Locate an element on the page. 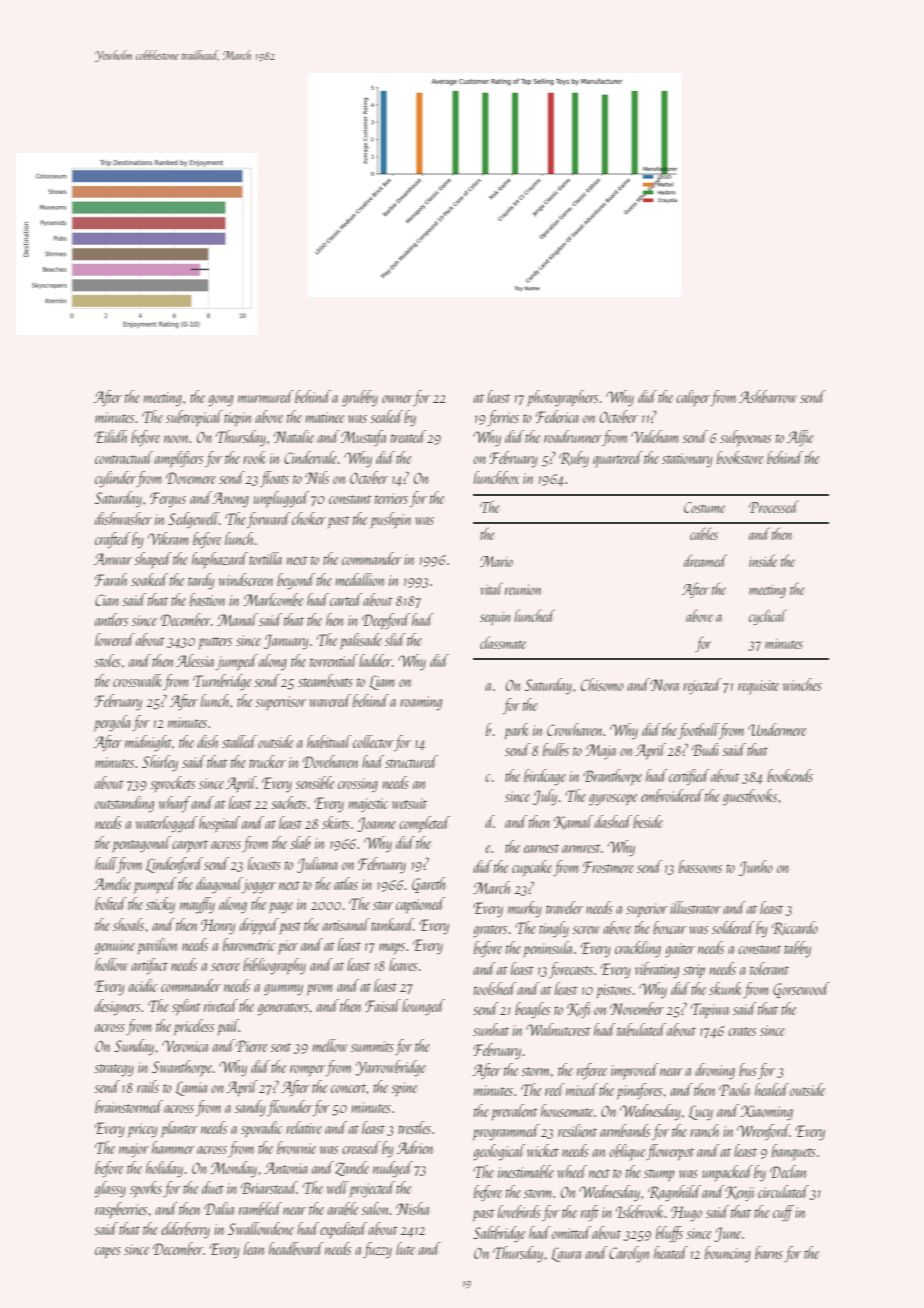 This page has width=924, height=1308. completed is located at coordinates (424, 824).
